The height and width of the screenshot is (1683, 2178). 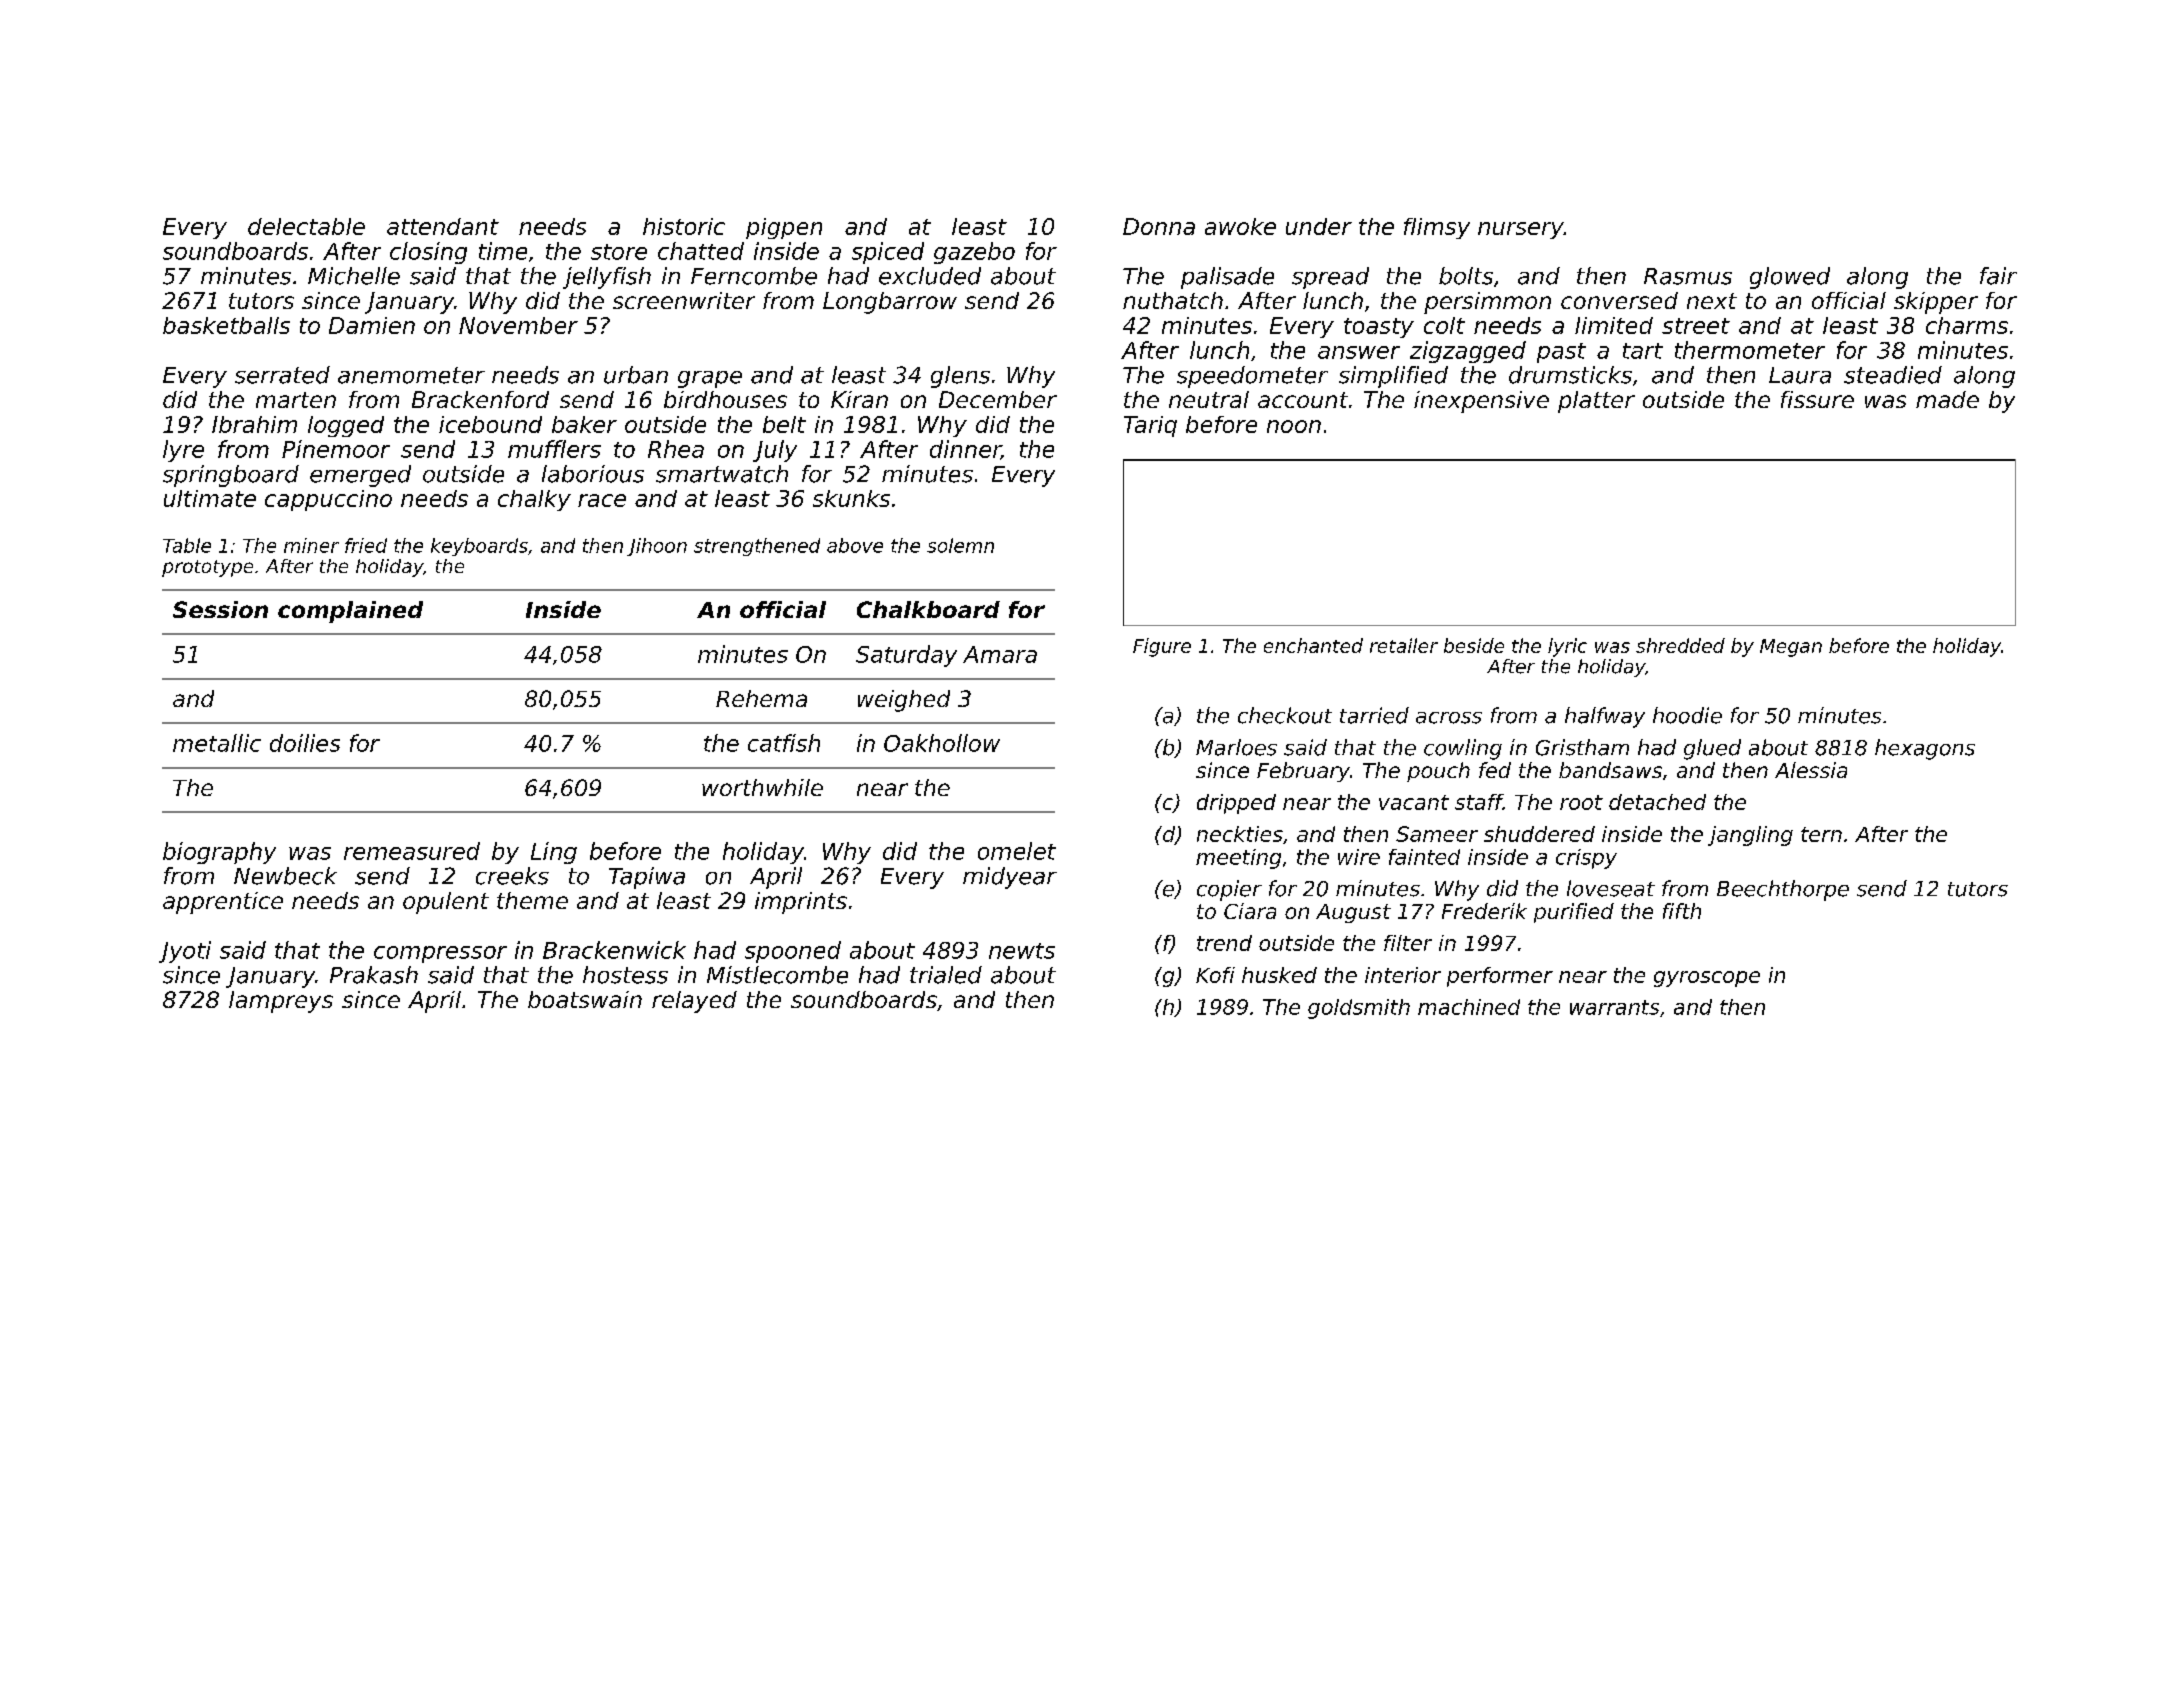 What do you see at coordinates (285, 876) in the screenshot?
I see `Newbeck` at bounding box center [285, 876].
